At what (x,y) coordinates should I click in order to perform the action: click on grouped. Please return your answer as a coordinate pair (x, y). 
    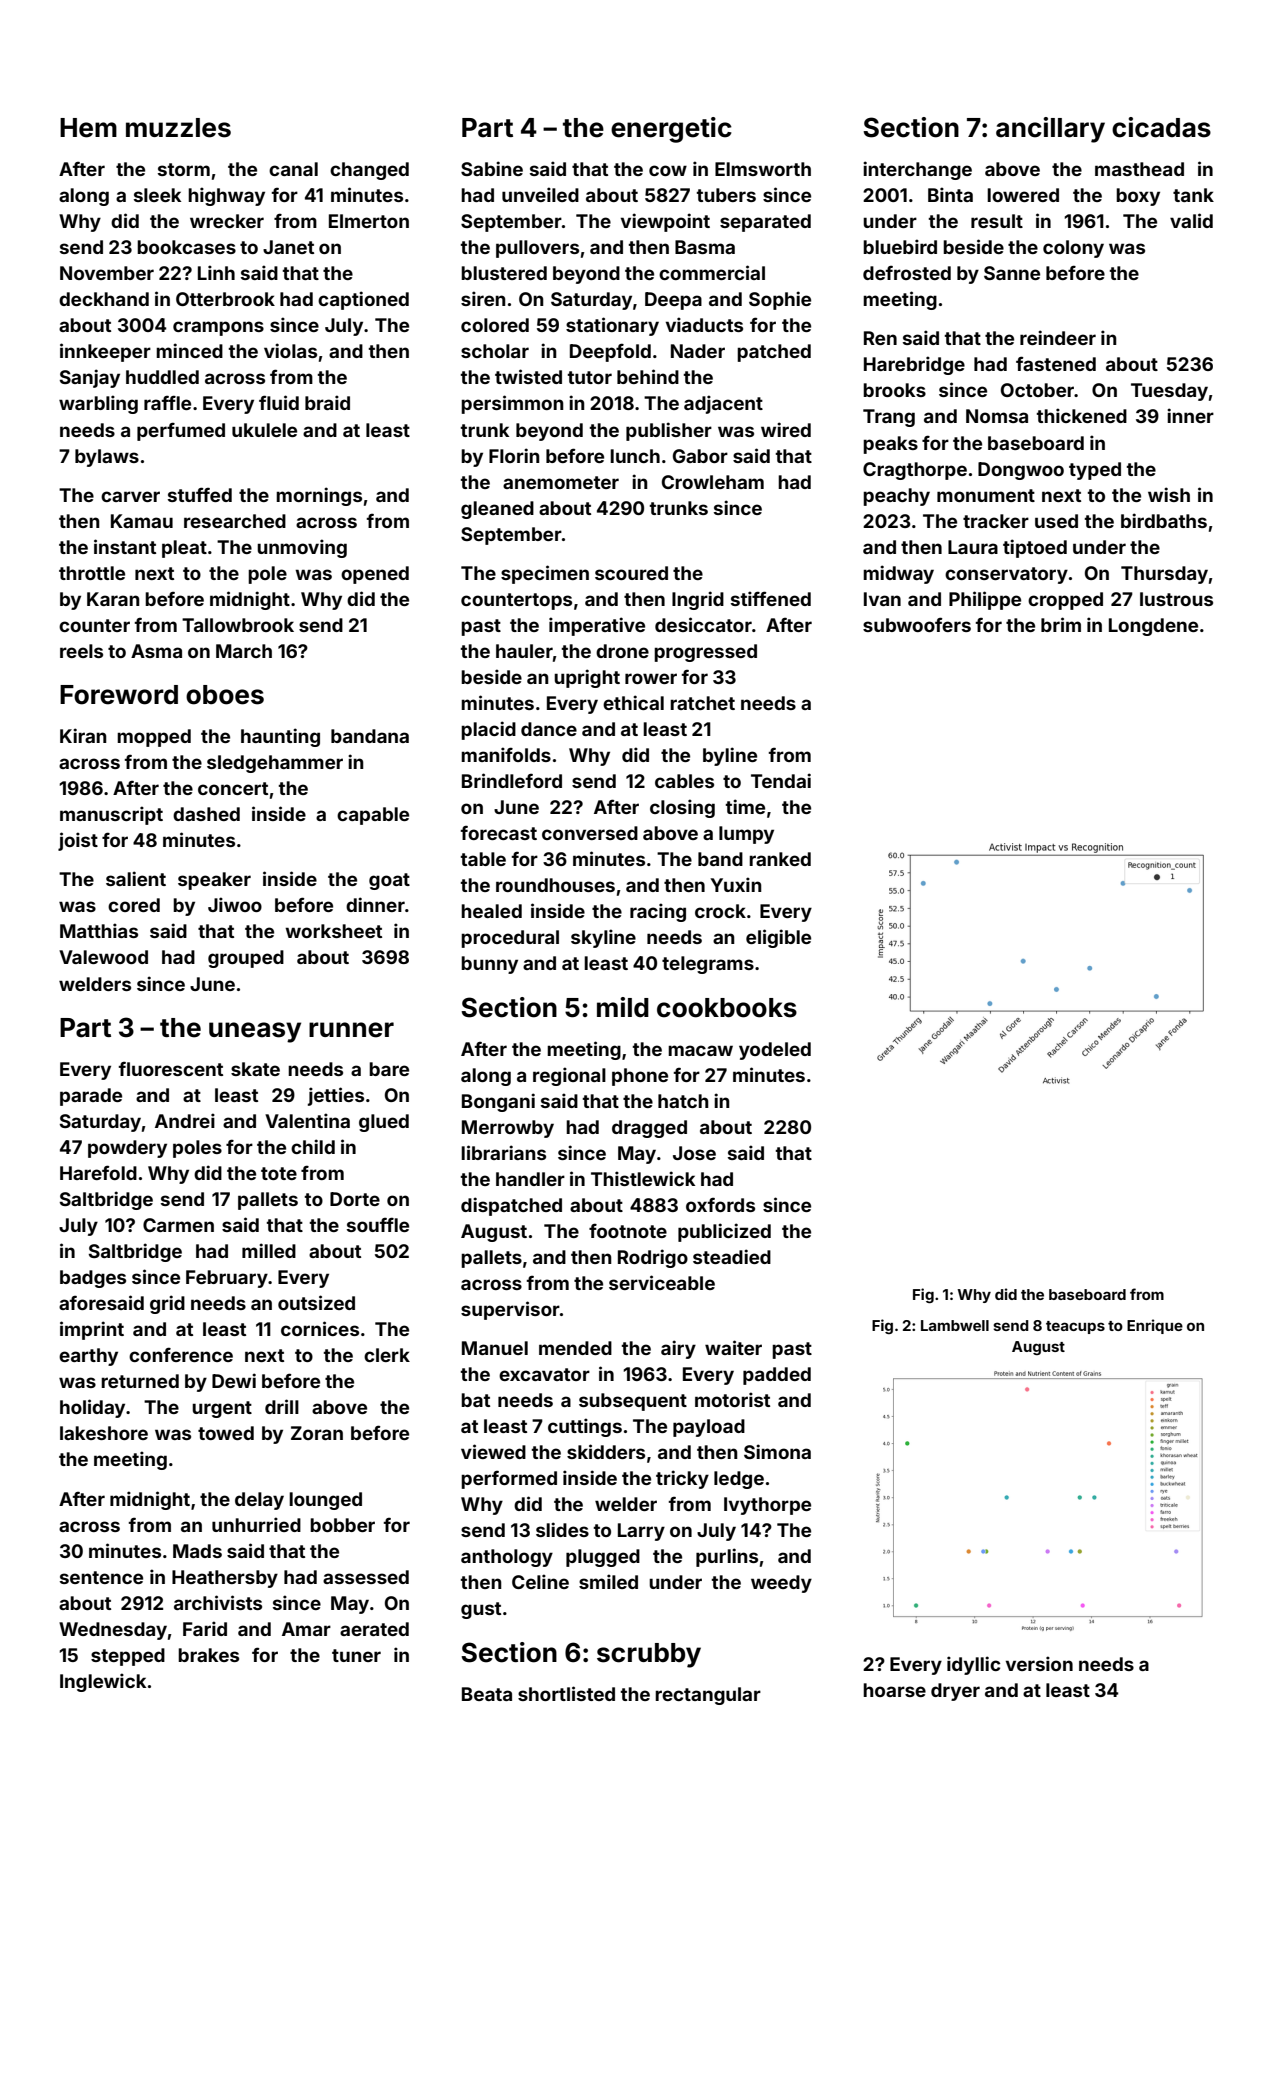
    Looking at the image, I should click on (246, 959).
